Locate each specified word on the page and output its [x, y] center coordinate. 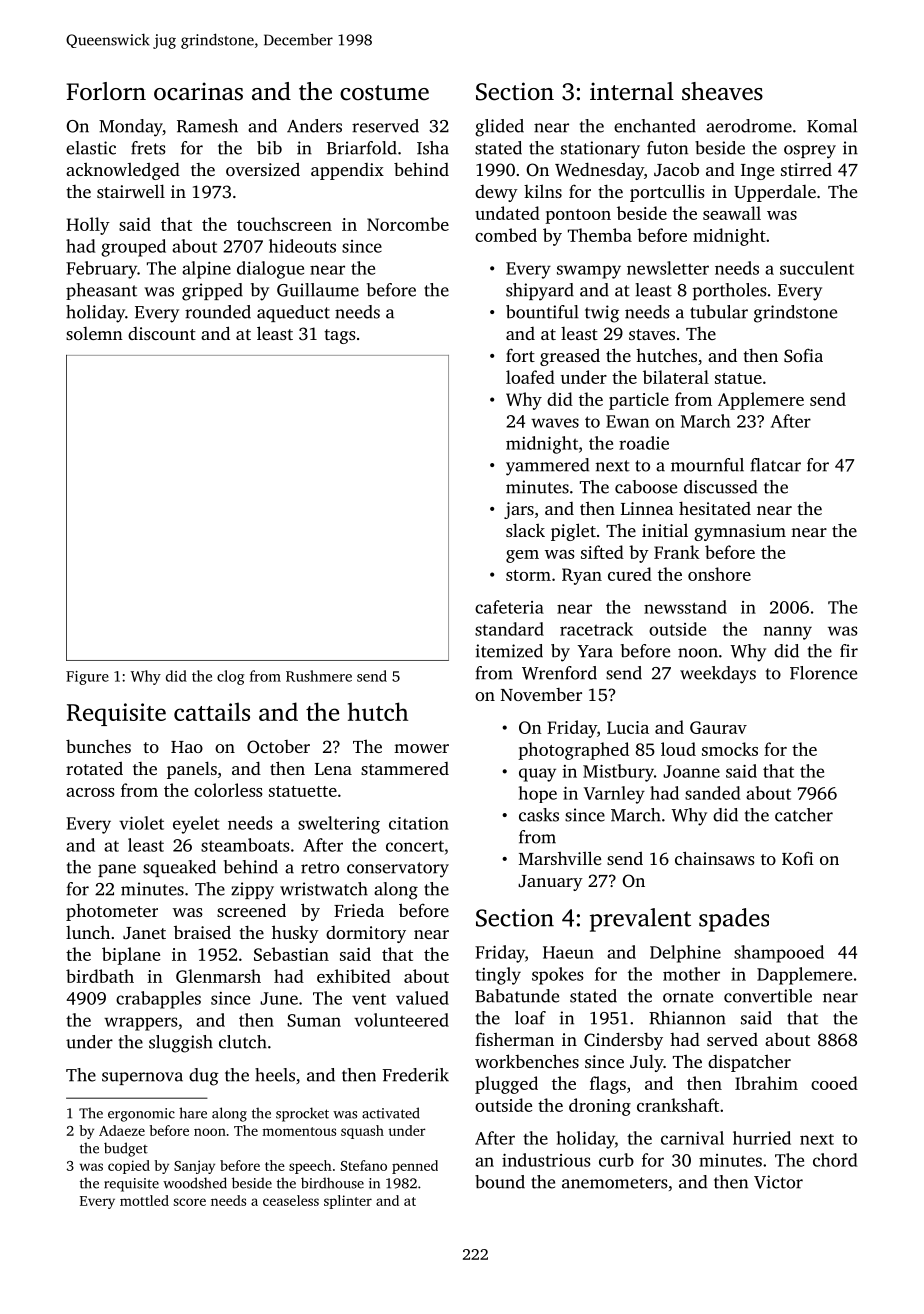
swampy [589, 272]
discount [162, 333]
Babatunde [517, 996]
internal [632, 91]
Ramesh [207, 126]
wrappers [140, 1024]
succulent [817, 268]
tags [340, 336]
